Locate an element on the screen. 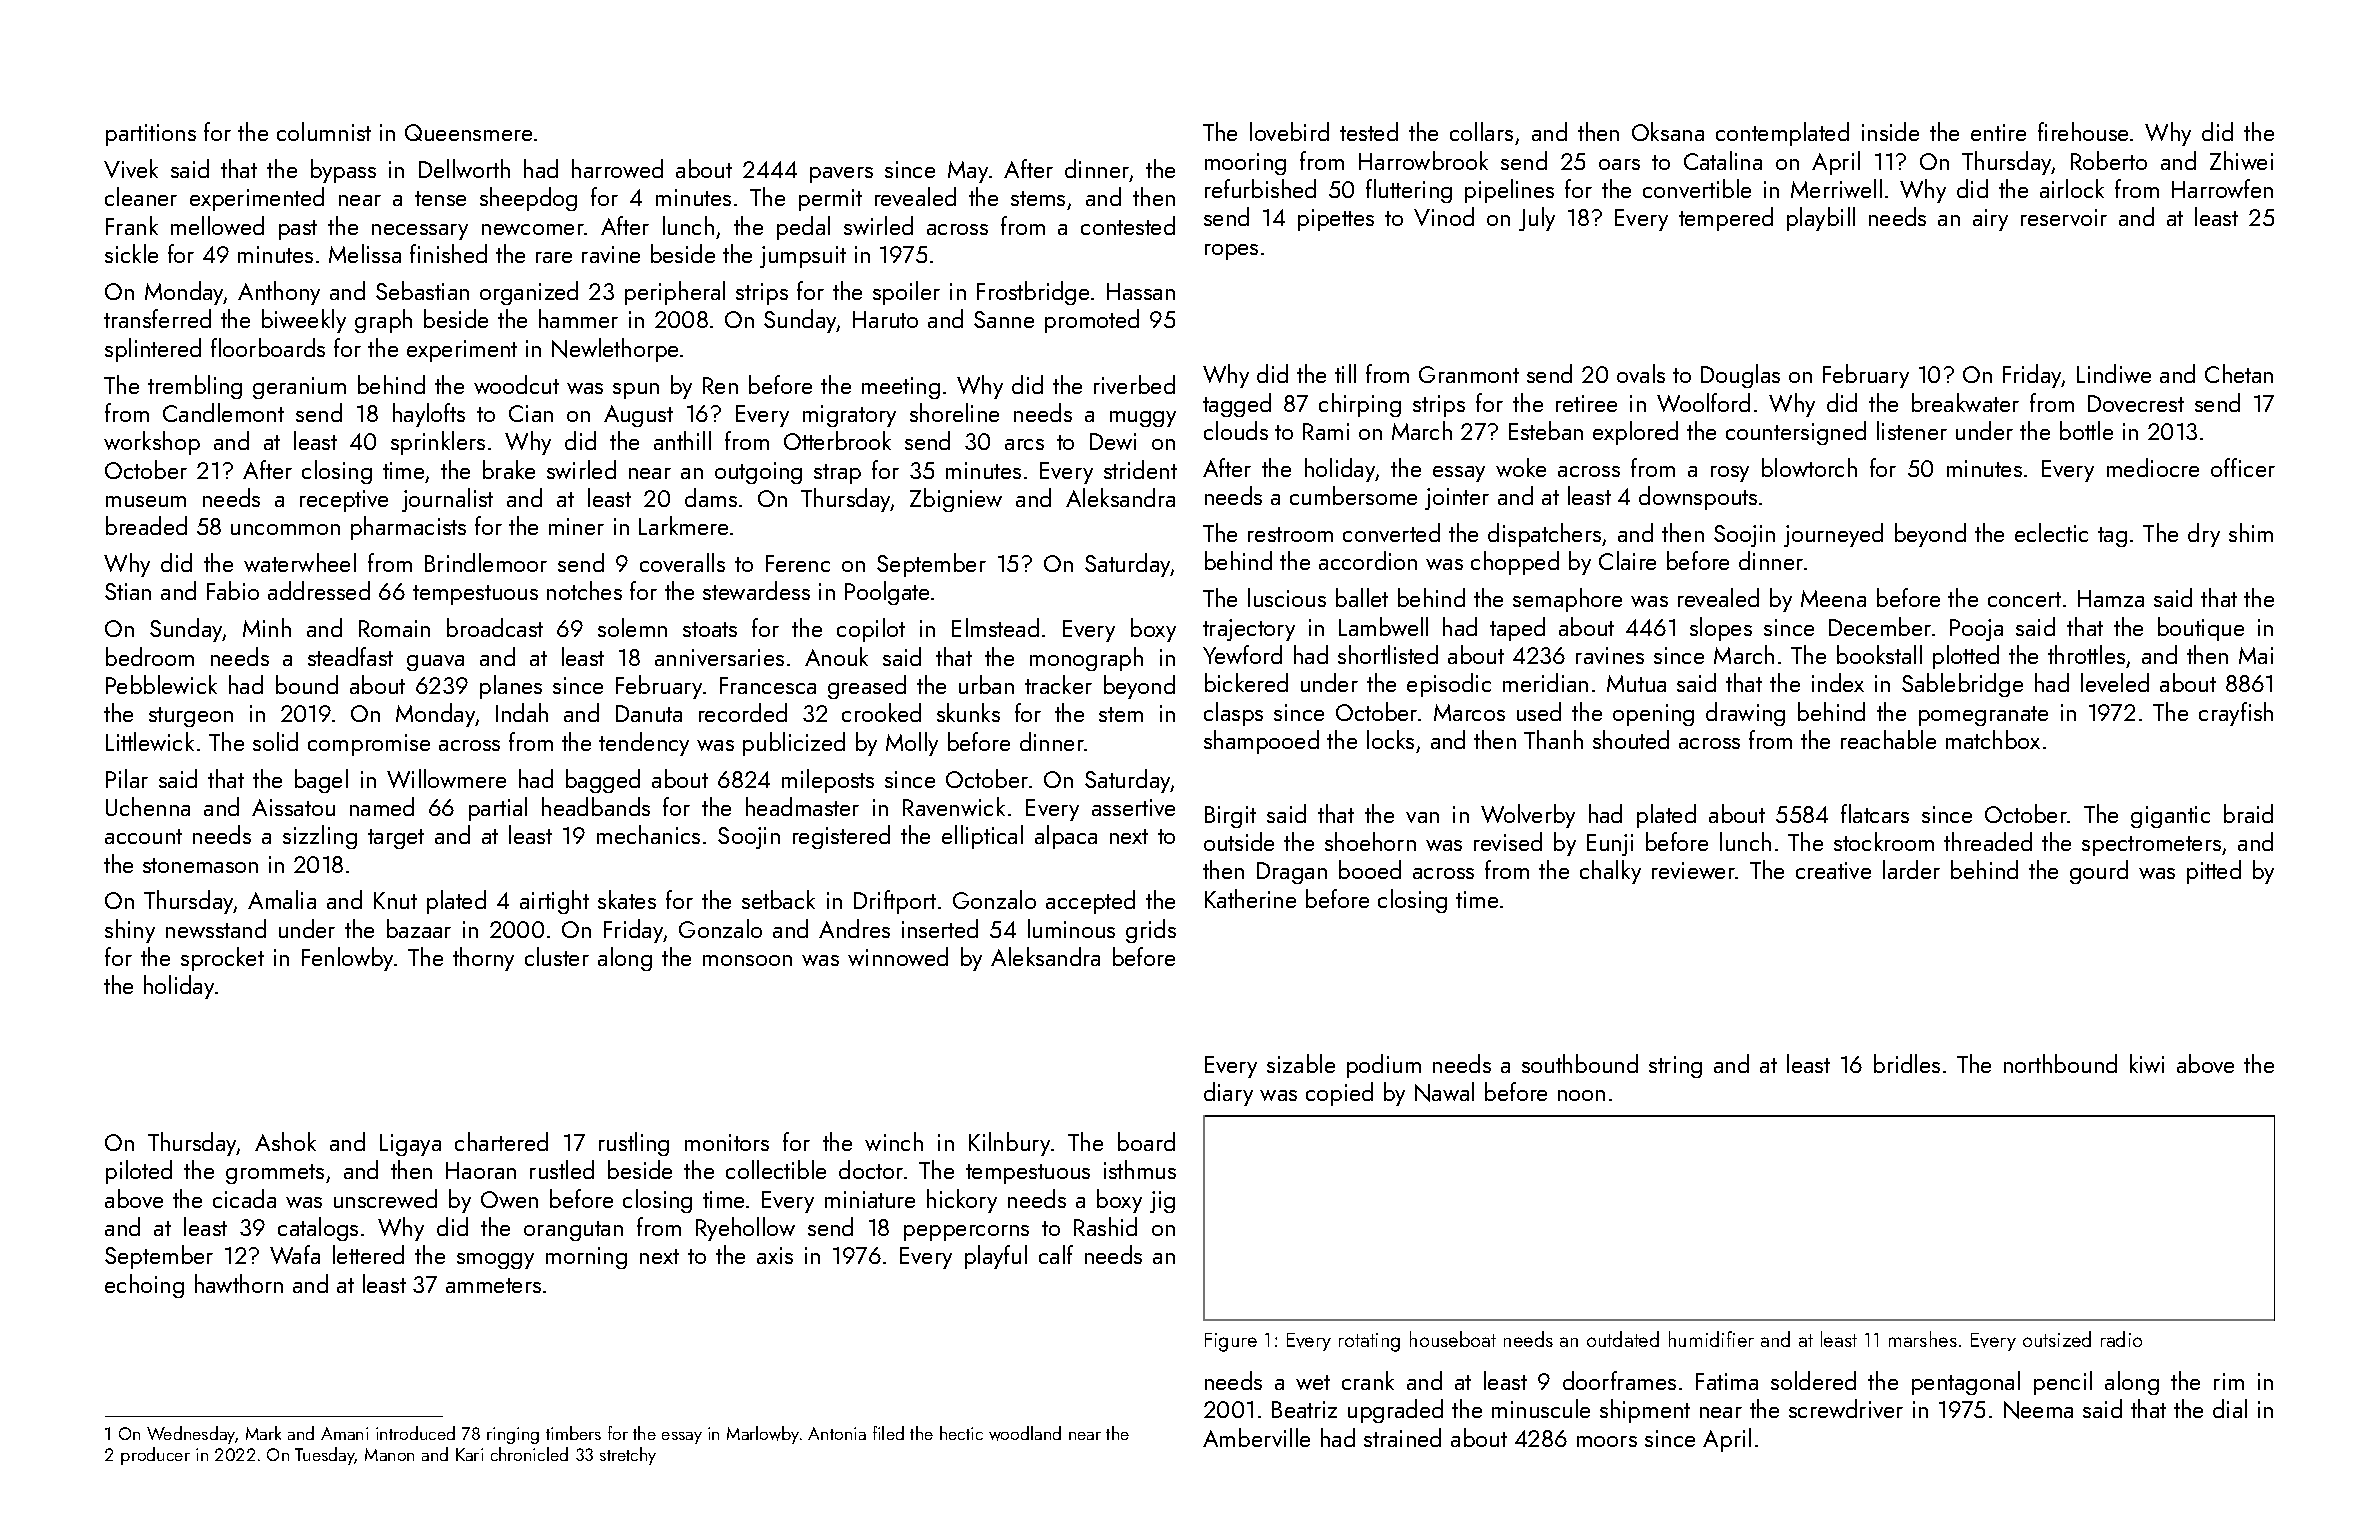  winnowed is located at coordinates (898, 956).
